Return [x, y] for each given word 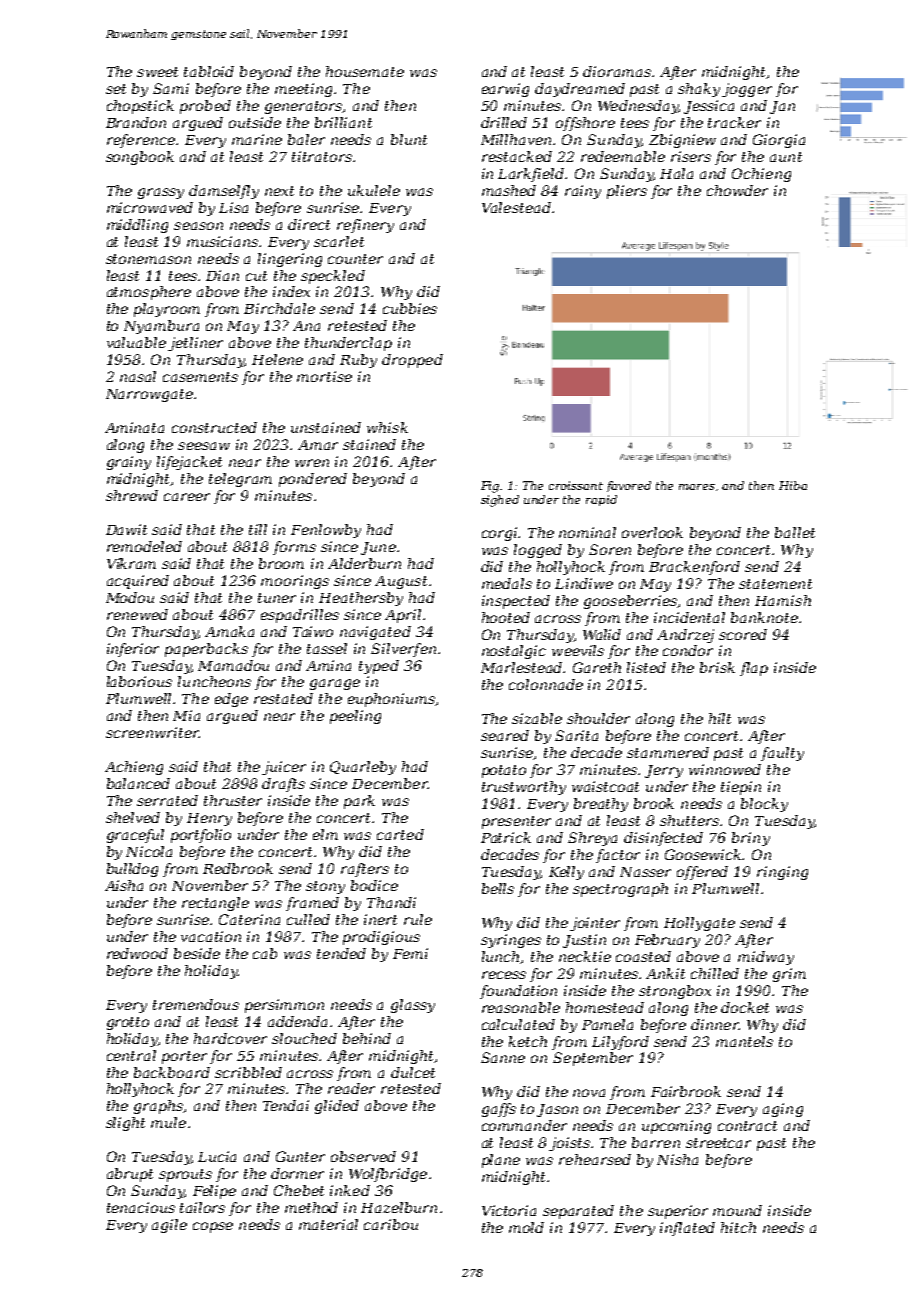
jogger [747, 90]
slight [125, 1124]
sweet [157, 72]
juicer [284, 768]
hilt [720, 718]
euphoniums [391, 700]
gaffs [499, 1110]
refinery [365, 226]
